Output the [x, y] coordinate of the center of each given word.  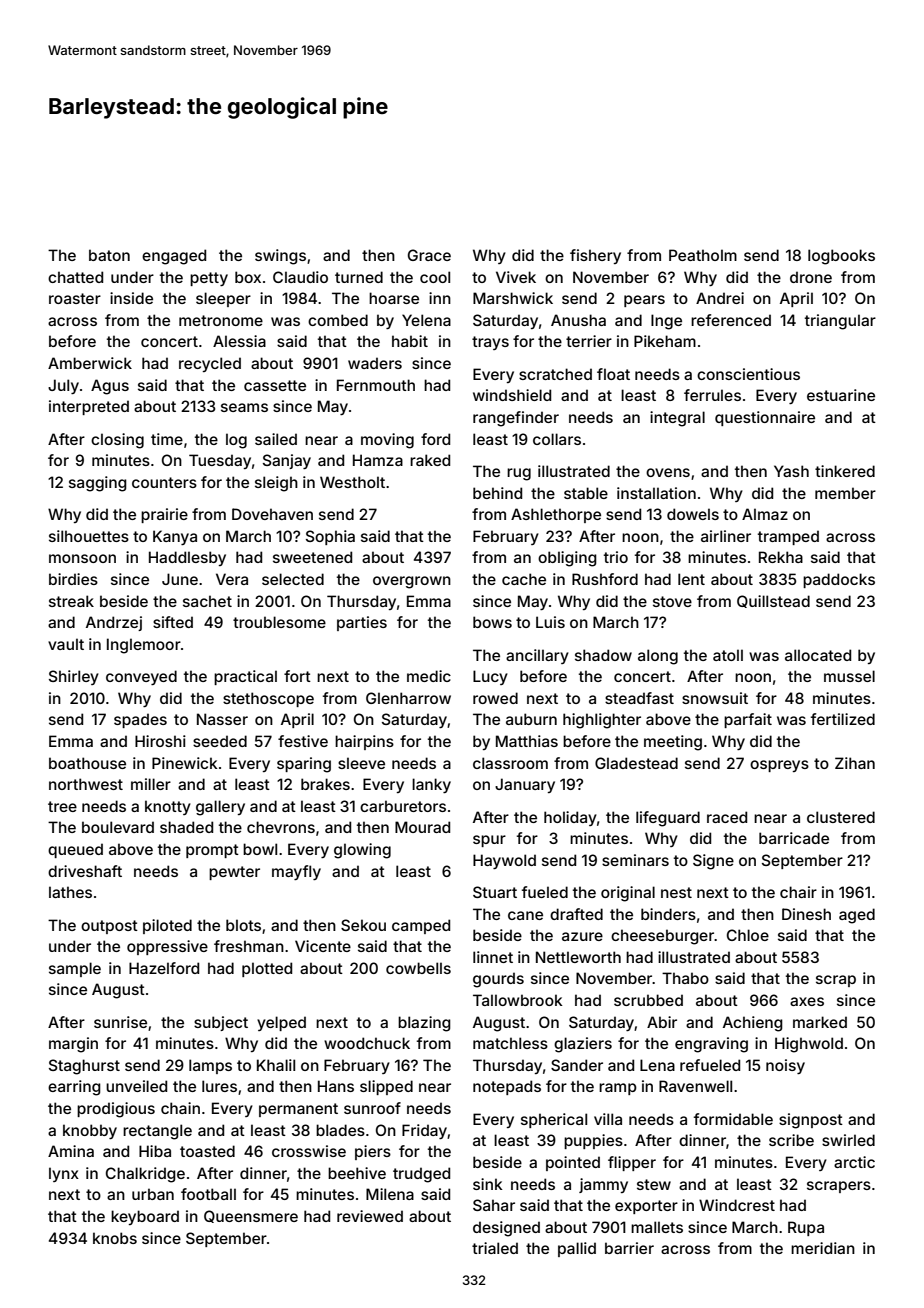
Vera [232, 579]
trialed [495, 1248]
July [63, 386]
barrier [629, 1248]
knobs [115, 1238]
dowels [693, 514]
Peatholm [703, 255]
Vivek [516, 277]
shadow [603, 655]
